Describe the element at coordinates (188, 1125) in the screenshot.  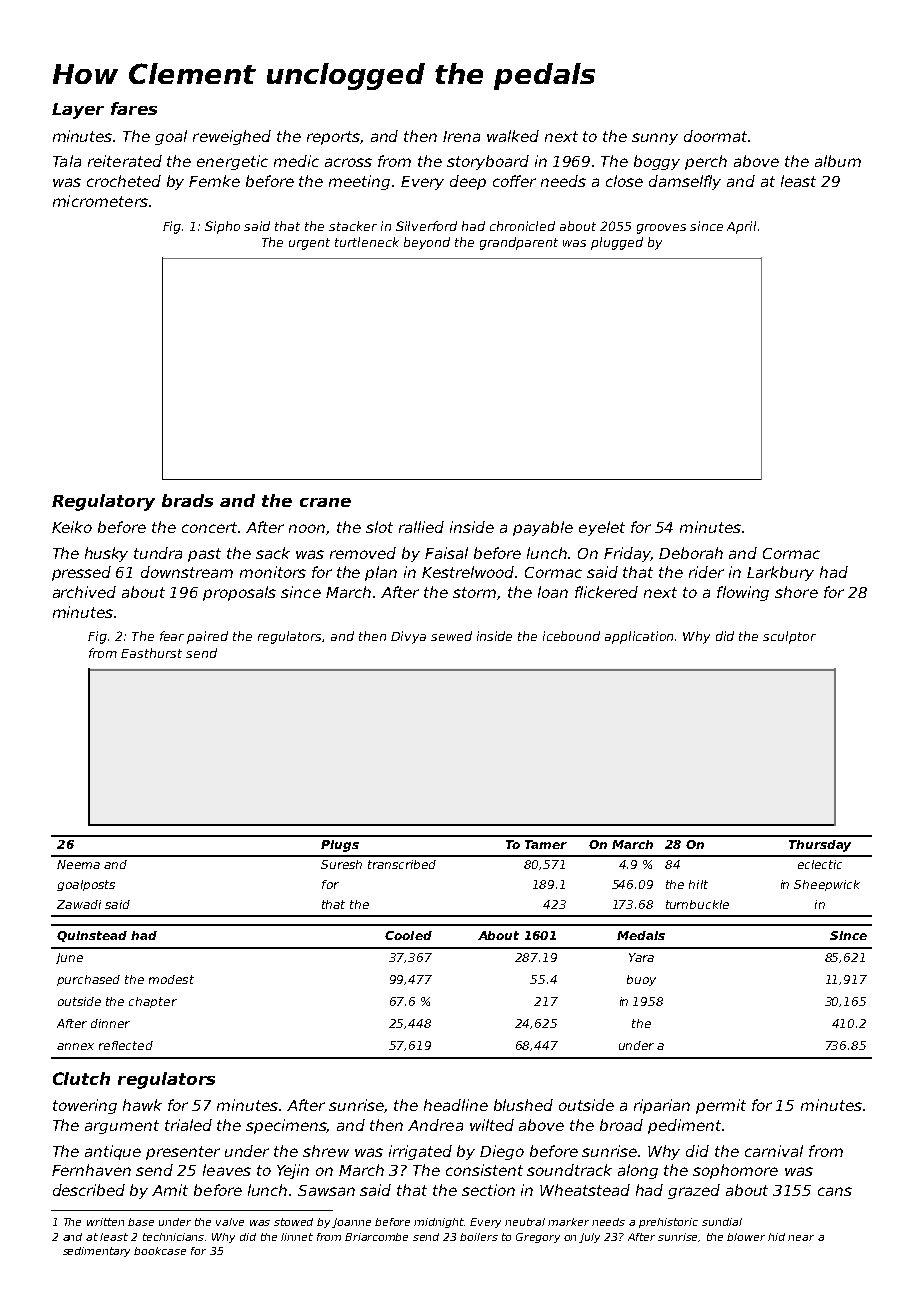
I see `trialed` at that location.
